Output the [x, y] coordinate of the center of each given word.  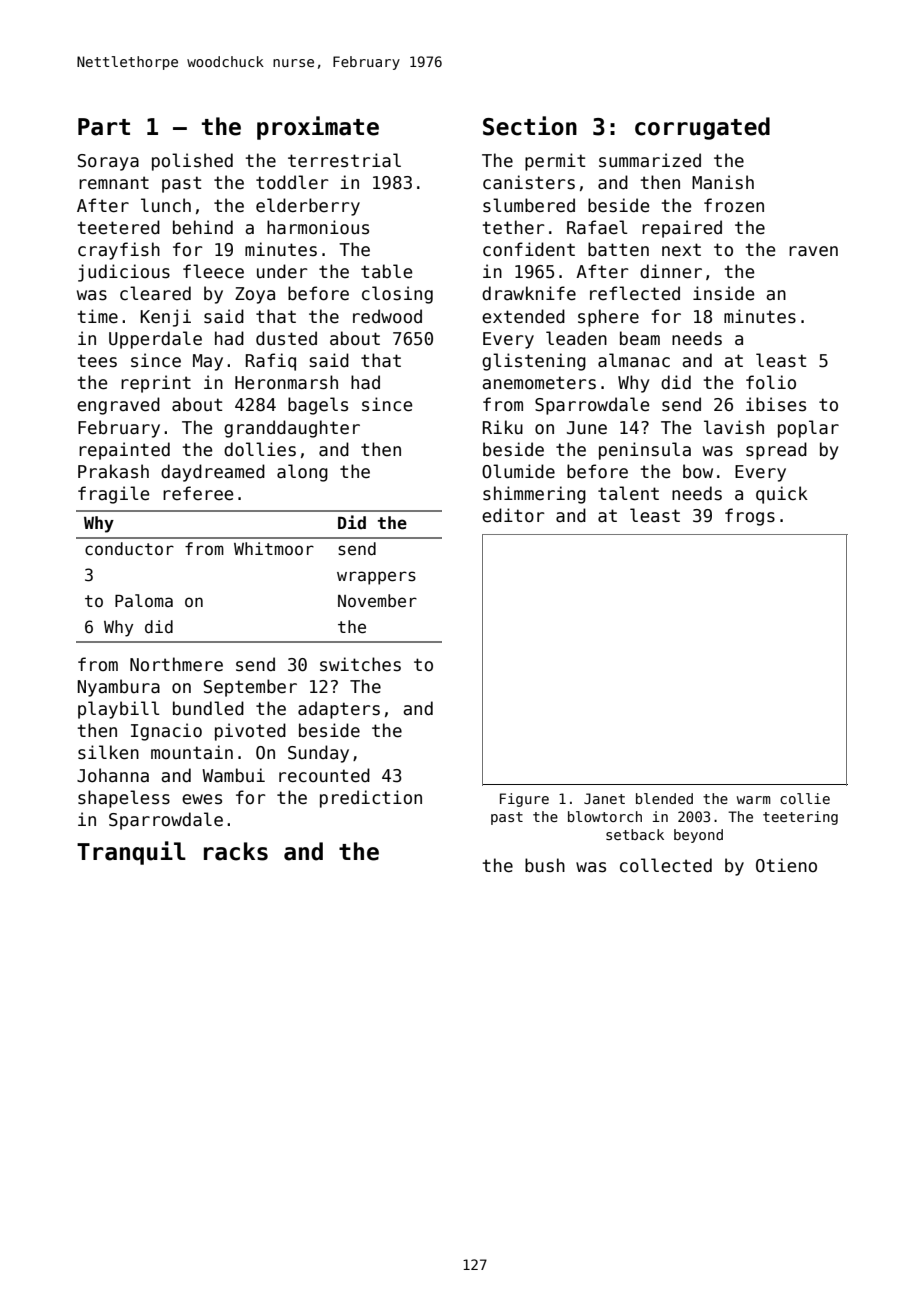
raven [813, 251]
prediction [371, 799]
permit [555, 162]
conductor [129, 549]
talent [628, 493]
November [377, 601]
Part [104, 127]
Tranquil [131, 853]
